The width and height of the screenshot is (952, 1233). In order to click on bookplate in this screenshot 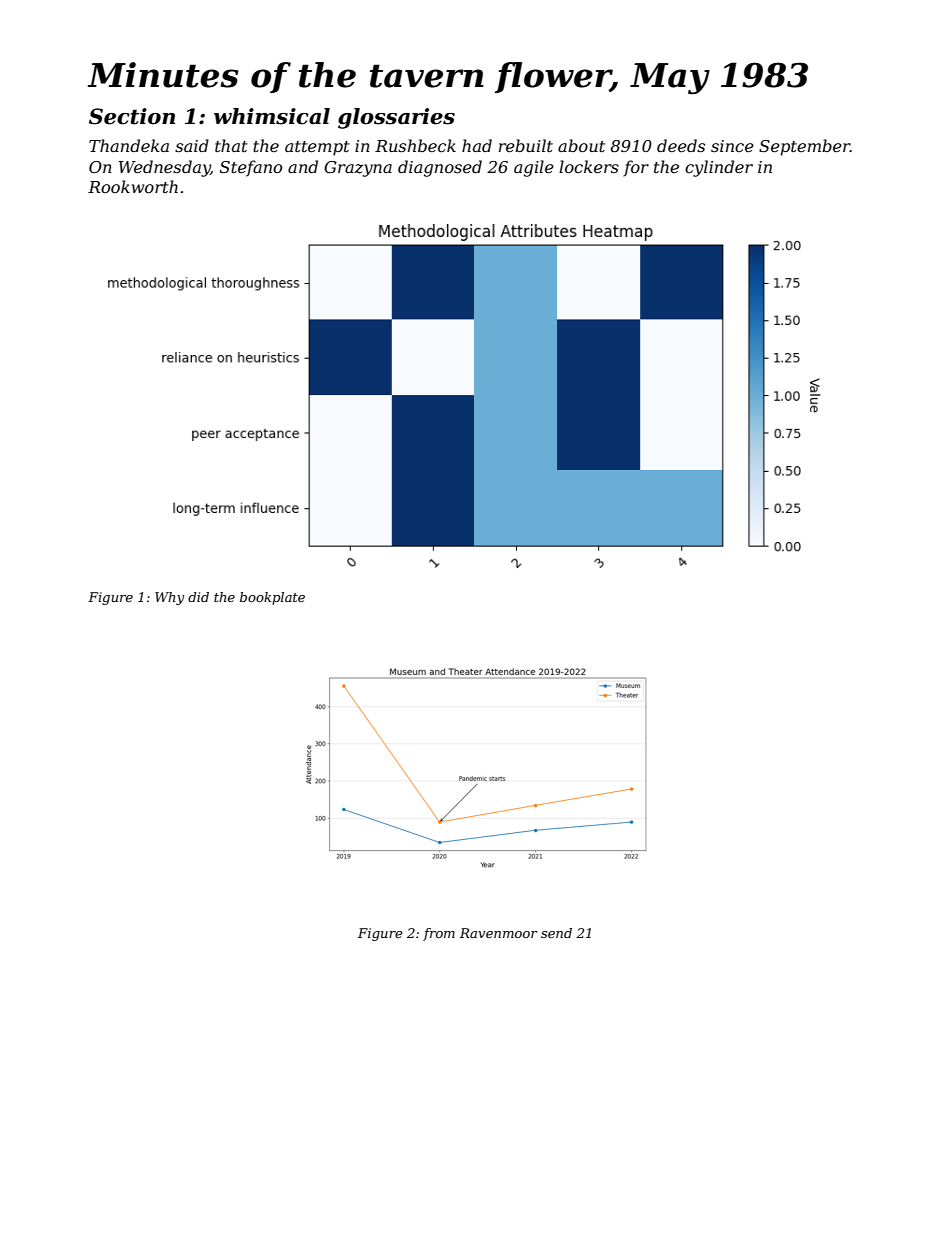, I will do `click(272, 598)`.
